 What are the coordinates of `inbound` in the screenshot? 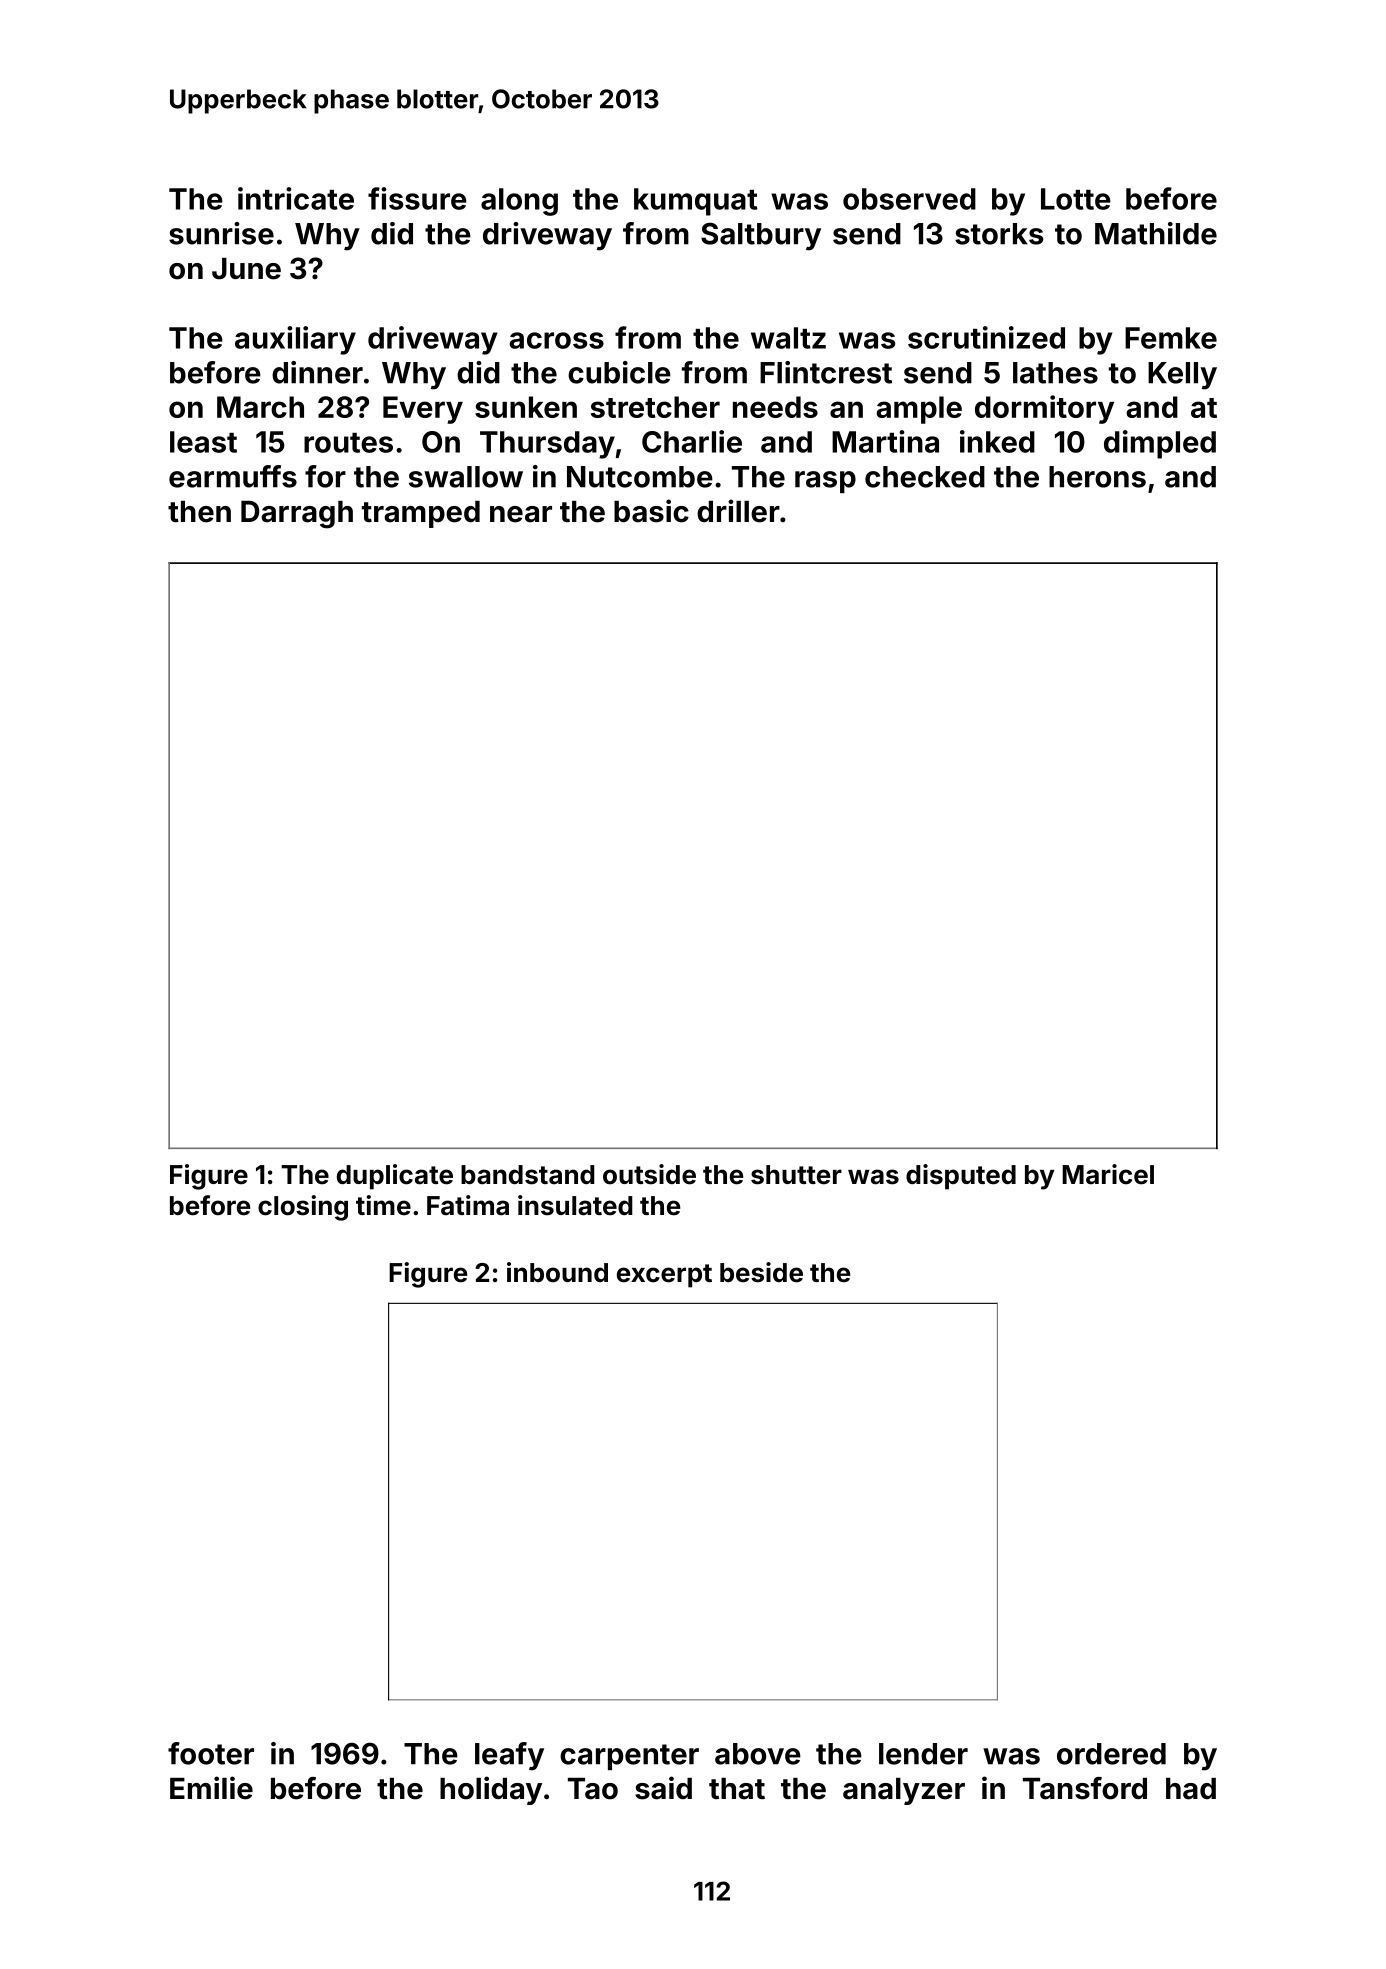 It's located at (557, 1272).
